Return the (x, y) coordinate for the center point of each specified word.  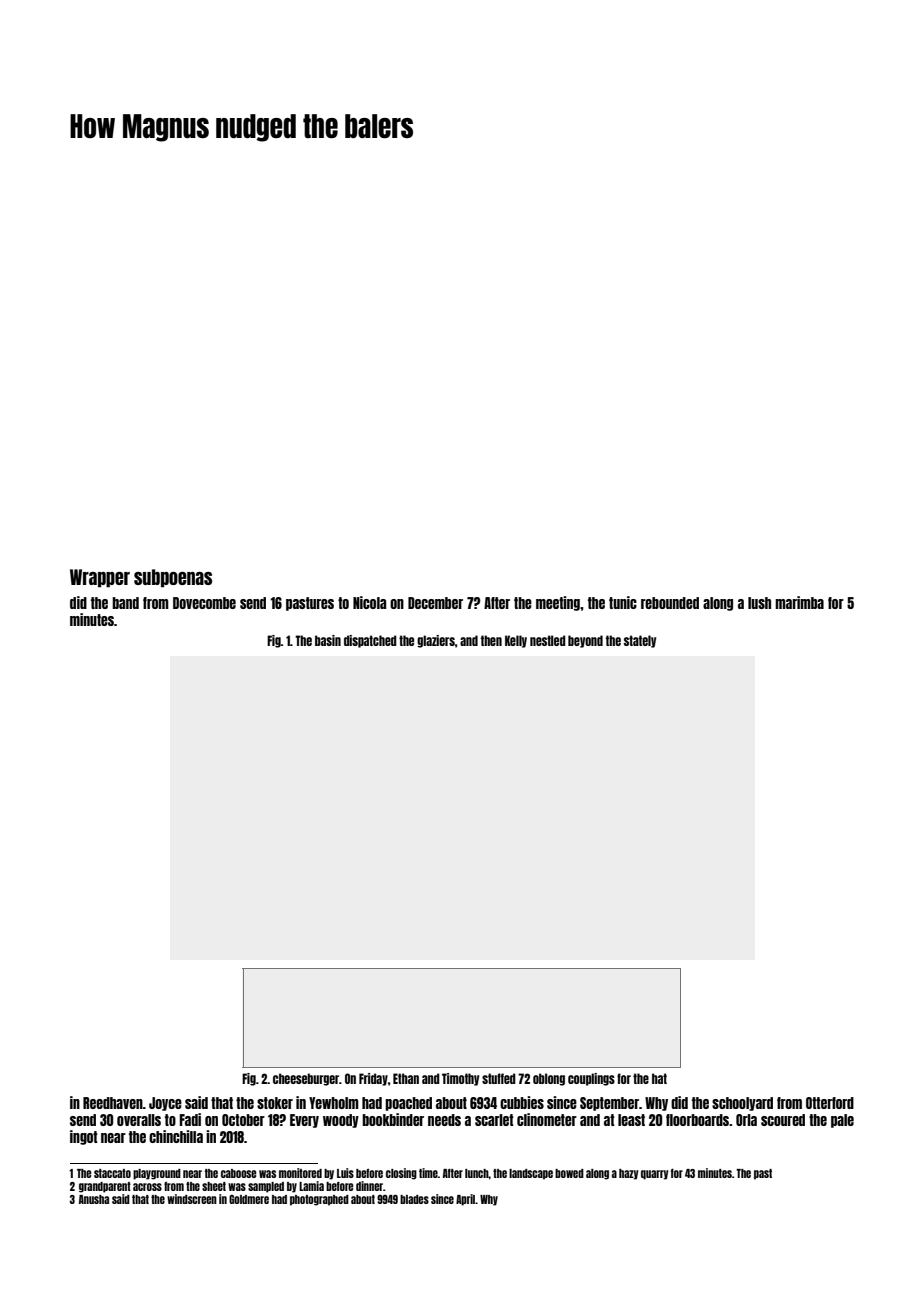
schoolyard (742, 1104)
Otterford (830, 1103)
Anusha (94, 1199)
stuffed (499, 1078)
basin (328, 640)
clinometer (547, 1119)
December (435, 603)
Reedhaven (113, 1103)
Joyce (165, 1104)
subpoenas (173, 578)
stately (640, 641)
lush (759, 603)
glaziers (436, 641)
